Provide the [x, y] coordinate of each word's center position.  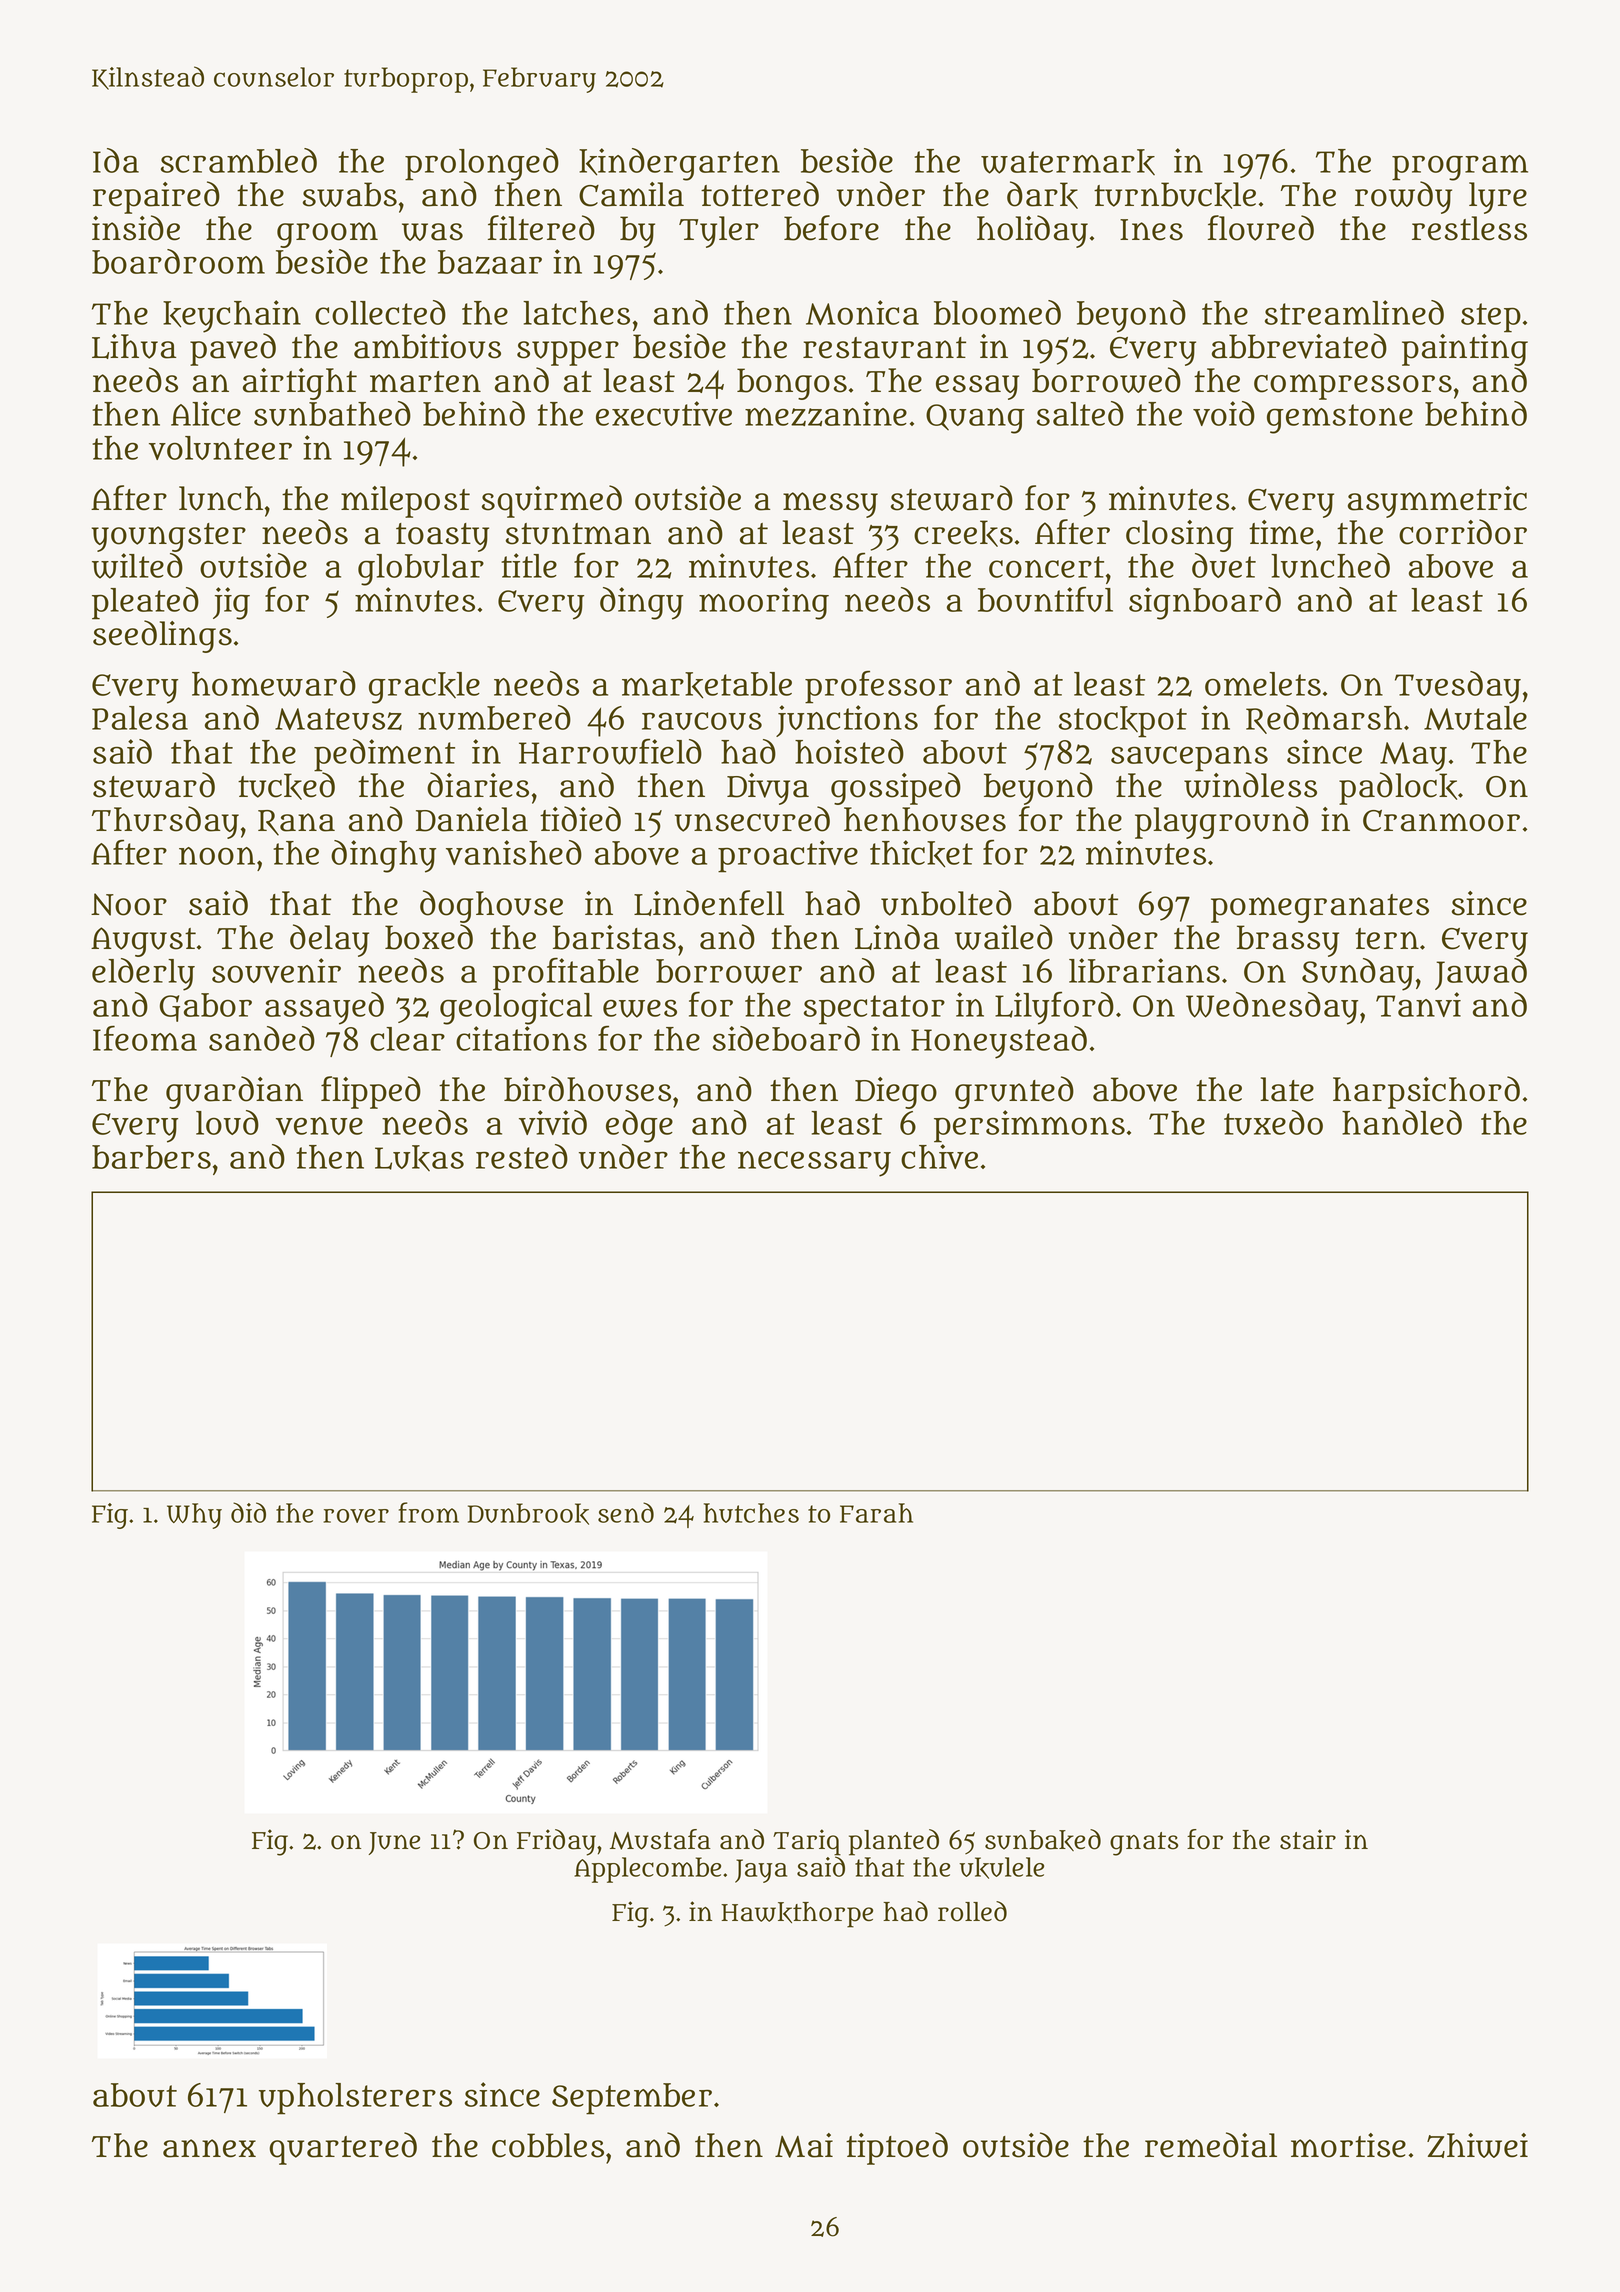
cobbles [548, 2145]
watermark [1068, 162]
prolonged [482, 164]
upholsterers [355, 2099]
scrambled [239, 160]
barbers [151, 1157]
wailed [1004, 937]
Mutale [1475, 718]
